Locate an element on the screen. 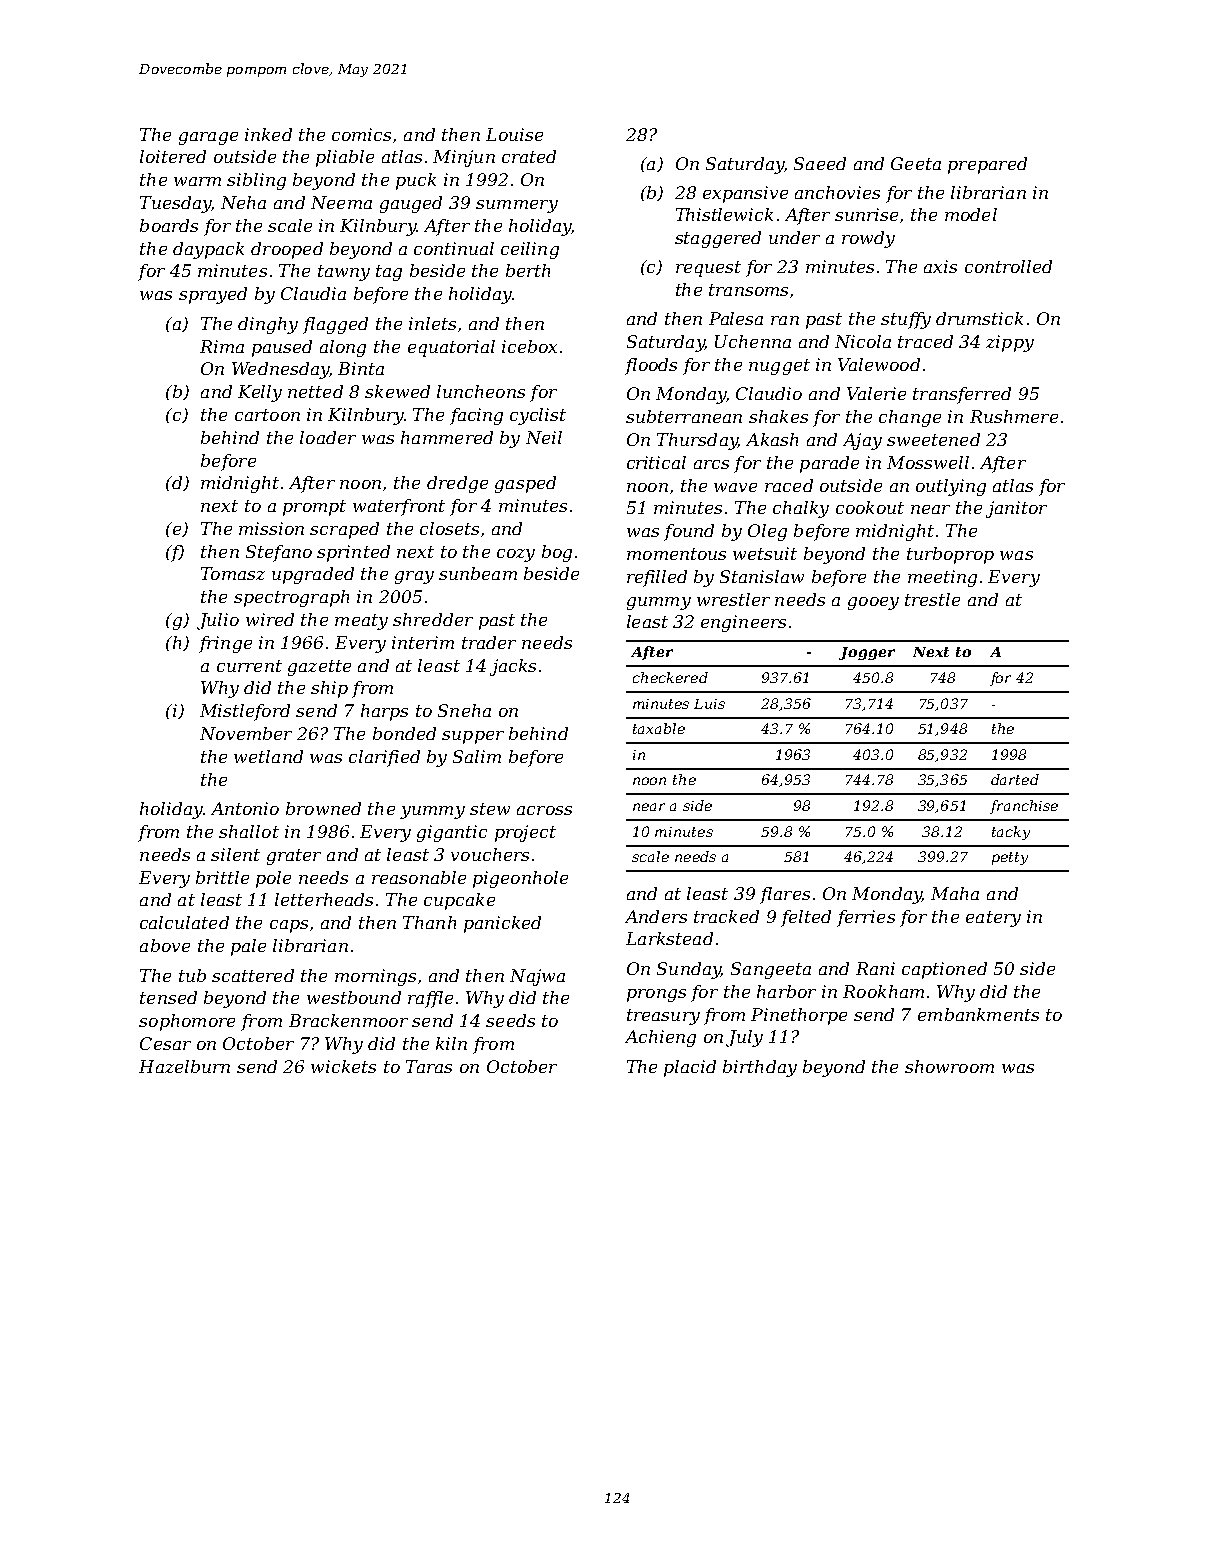 The height and width of the screenshot is (1563, 1208). Saeed is located at coordinates (820, 163).
